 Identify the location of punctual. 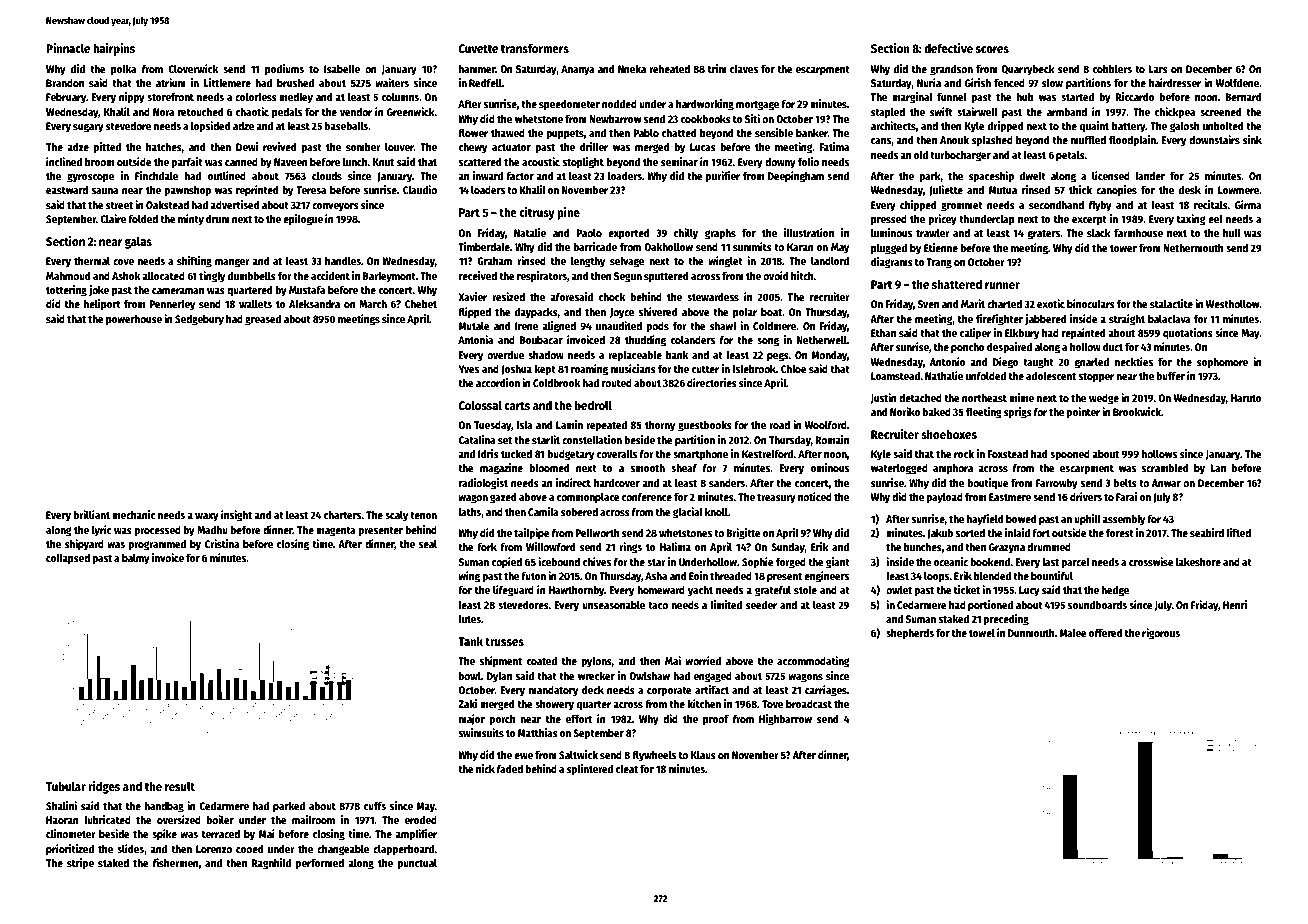
(417, 864).
